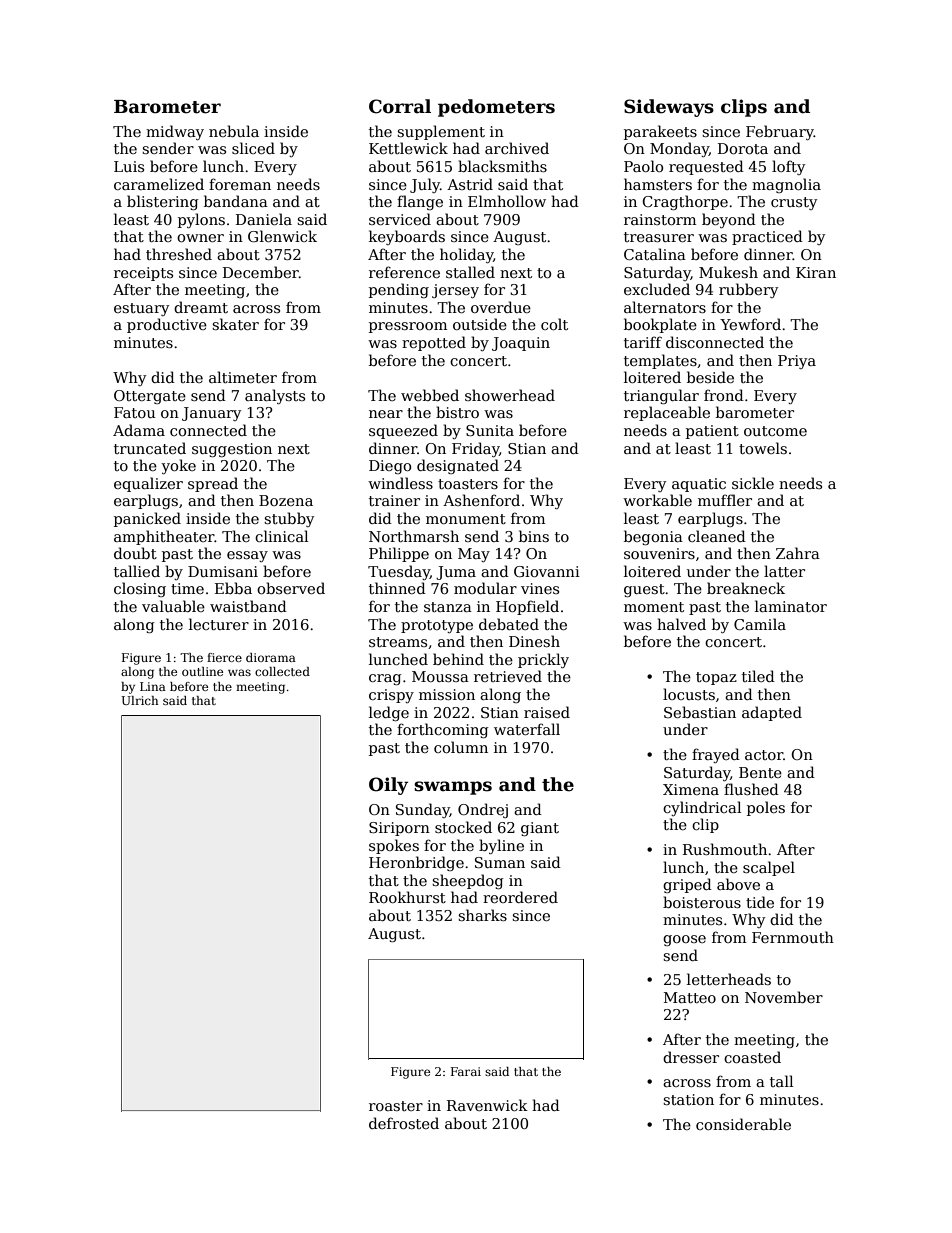 Image resolution: width=952 pixels, height=1233 pixels. I want to click on February, so click(780, 132).
